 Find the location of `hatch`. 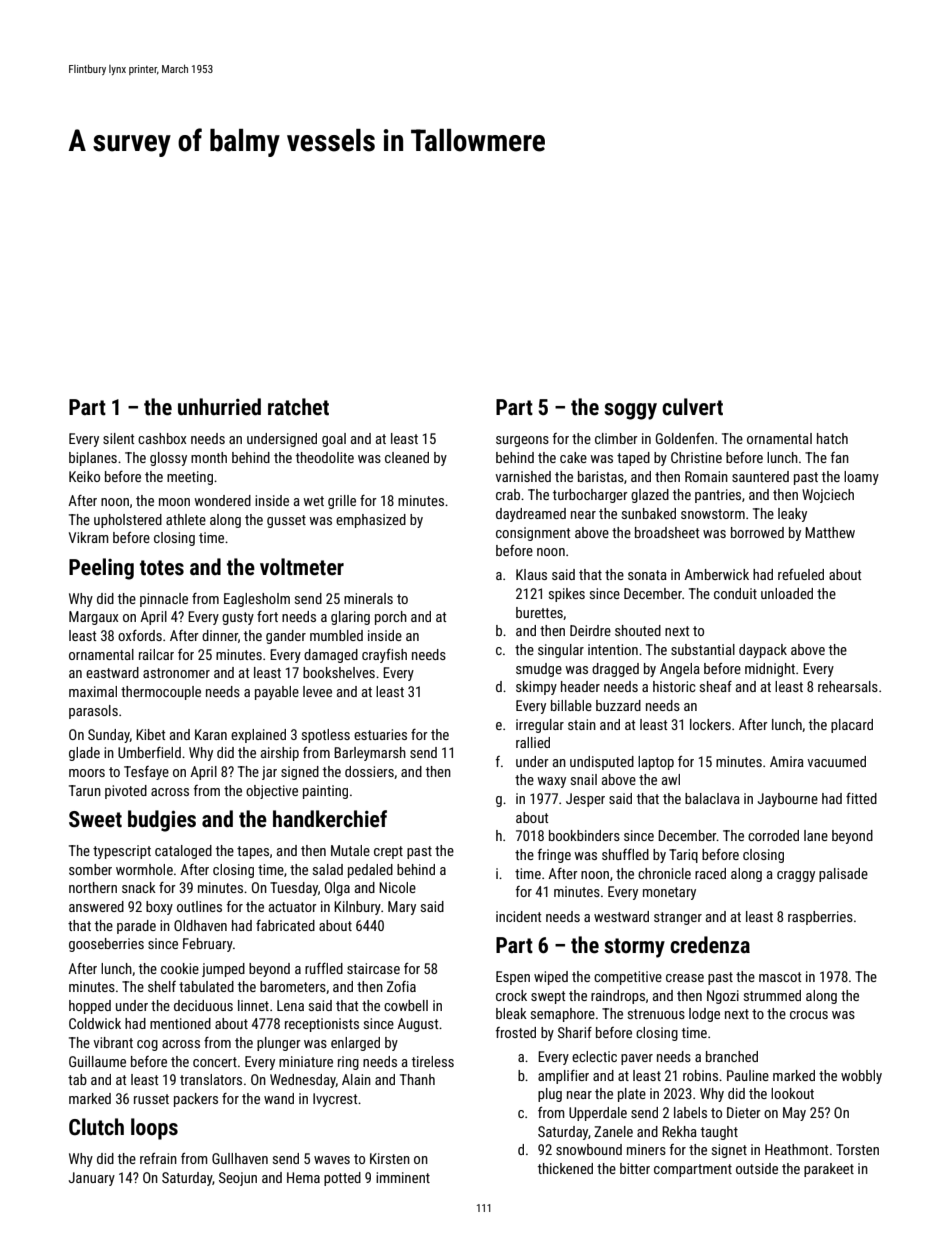

hatch is located at coordinates (832, 438).
